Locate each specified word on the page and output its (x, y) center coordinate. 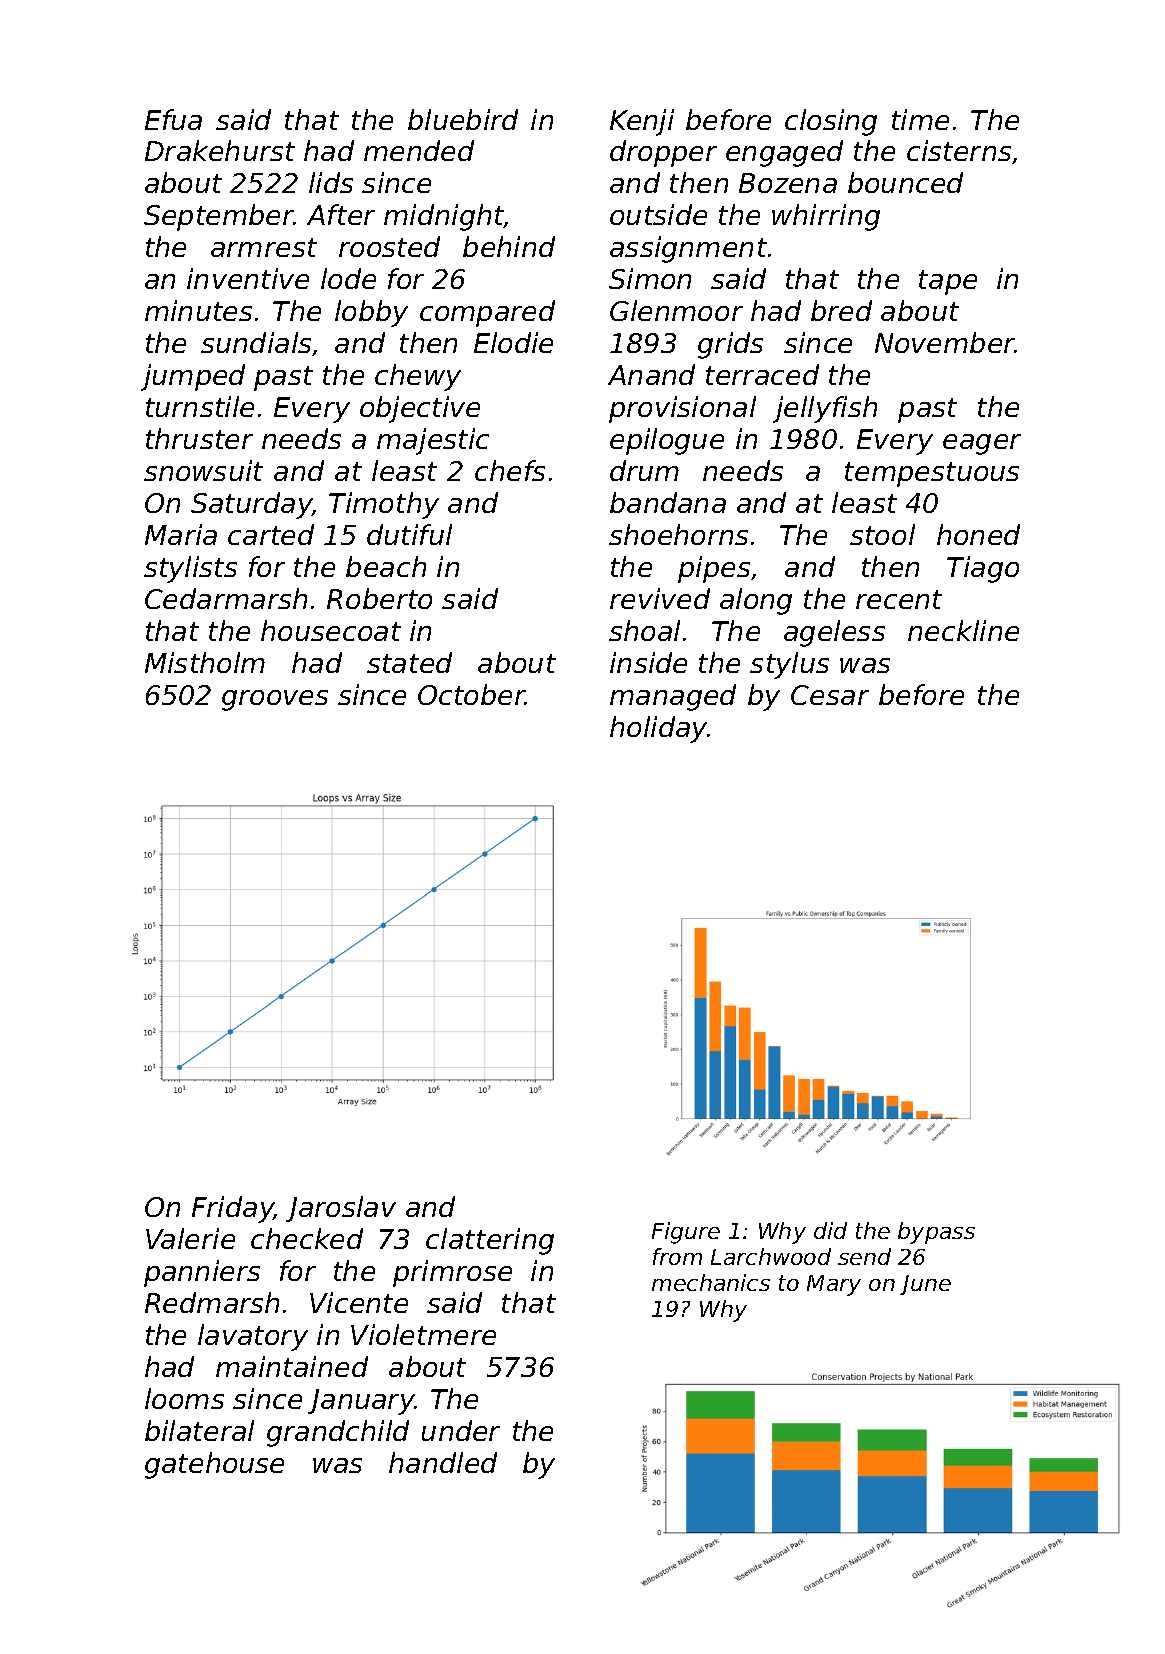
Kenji (642, 122)
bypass (936, 1233)
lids (331, 182)
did (830, 1230)
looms (184, 1398)
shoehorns (678, 534)
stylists (190, 569)
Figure (686, 1233)
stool (882, 534)
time (920, 119)
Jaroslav (341, 1209)
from (677, 1256)
